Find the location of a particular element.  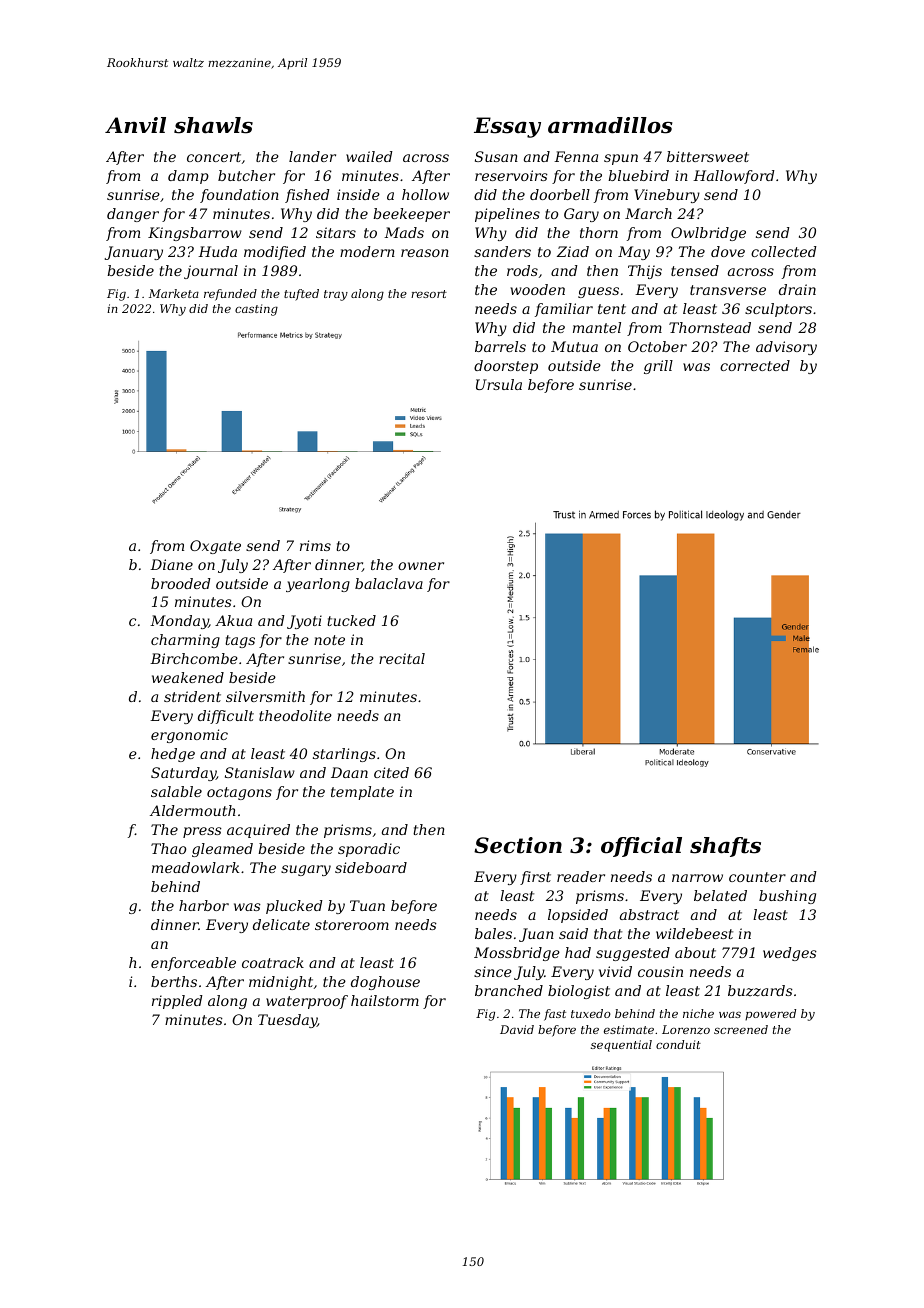

rippled is located at coordinates (177, 1002).
